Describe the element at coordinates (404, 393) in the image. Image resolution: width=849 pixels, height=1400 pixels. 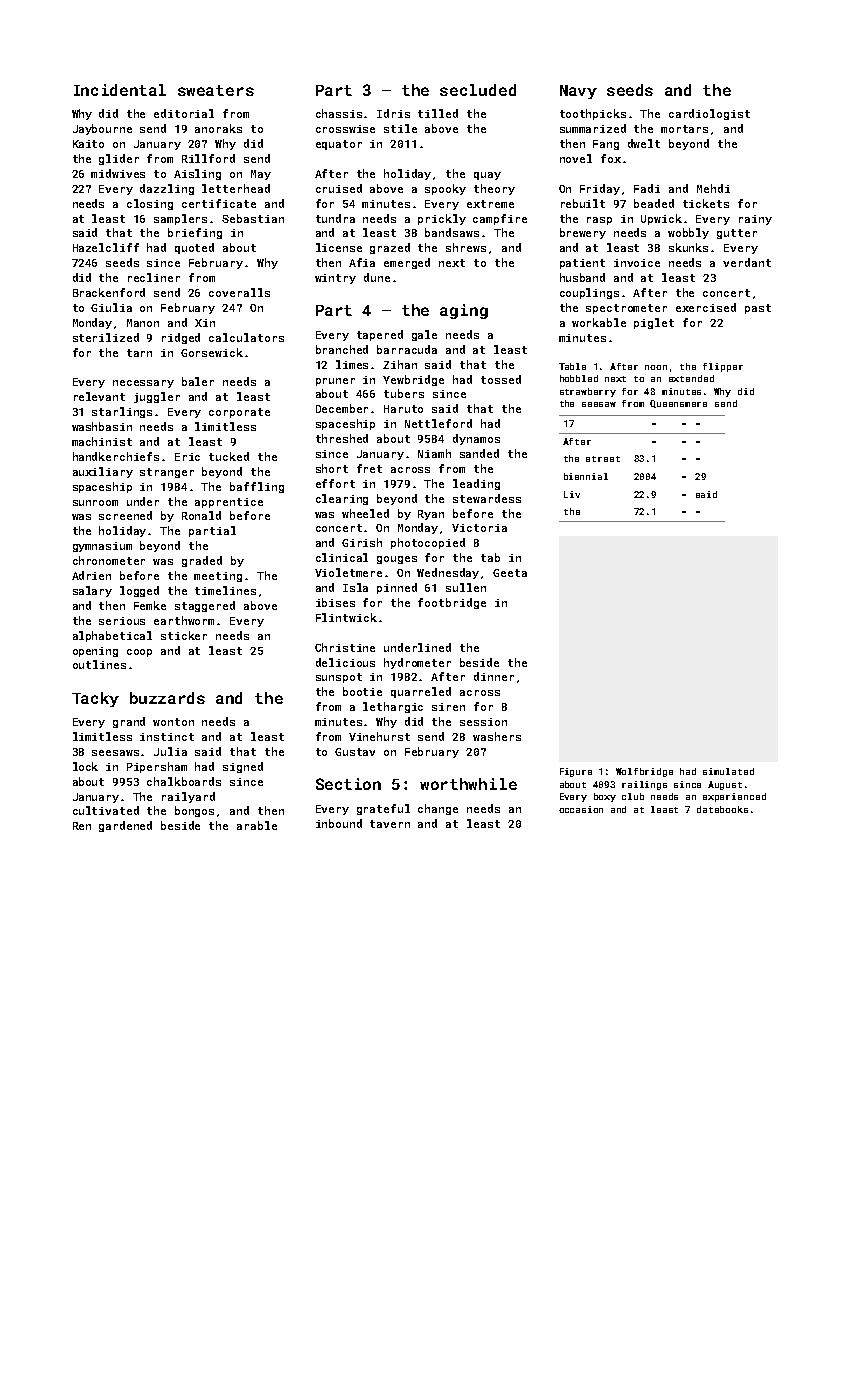
I see `tubers` at that location.
